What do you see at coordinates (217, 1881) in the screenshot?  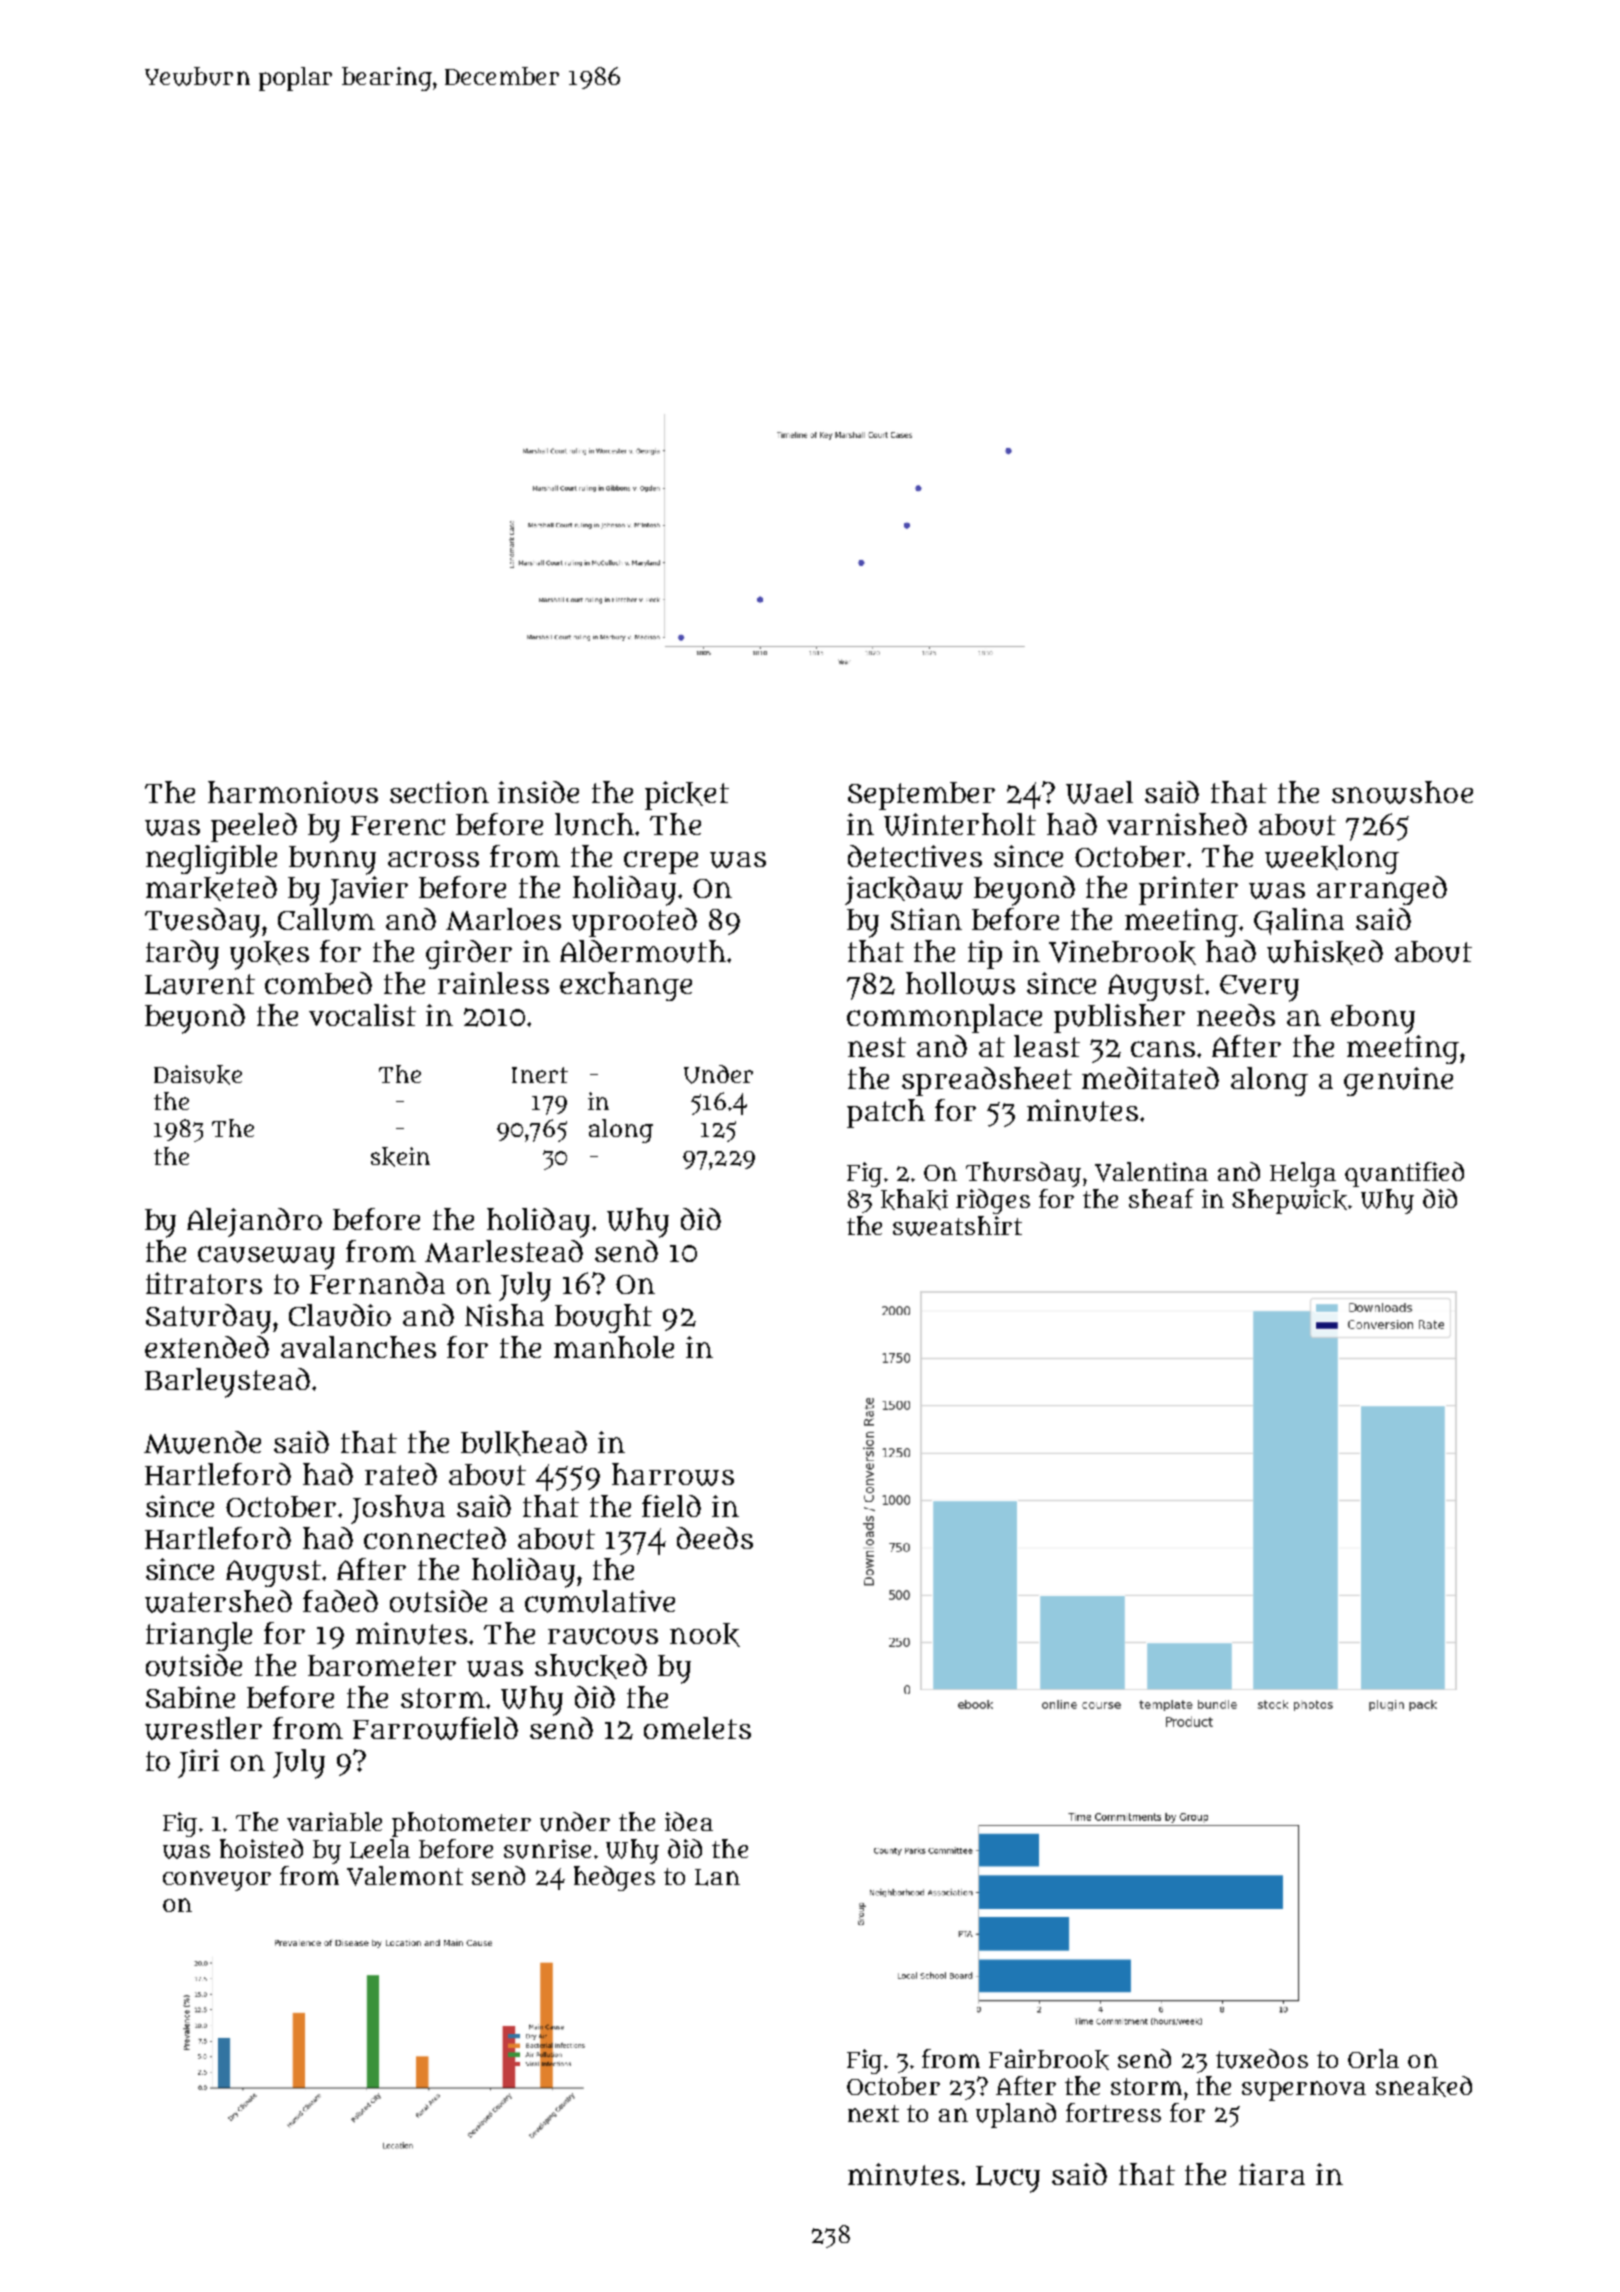 I see `conveyor` at bounding box center [217, 1881].
